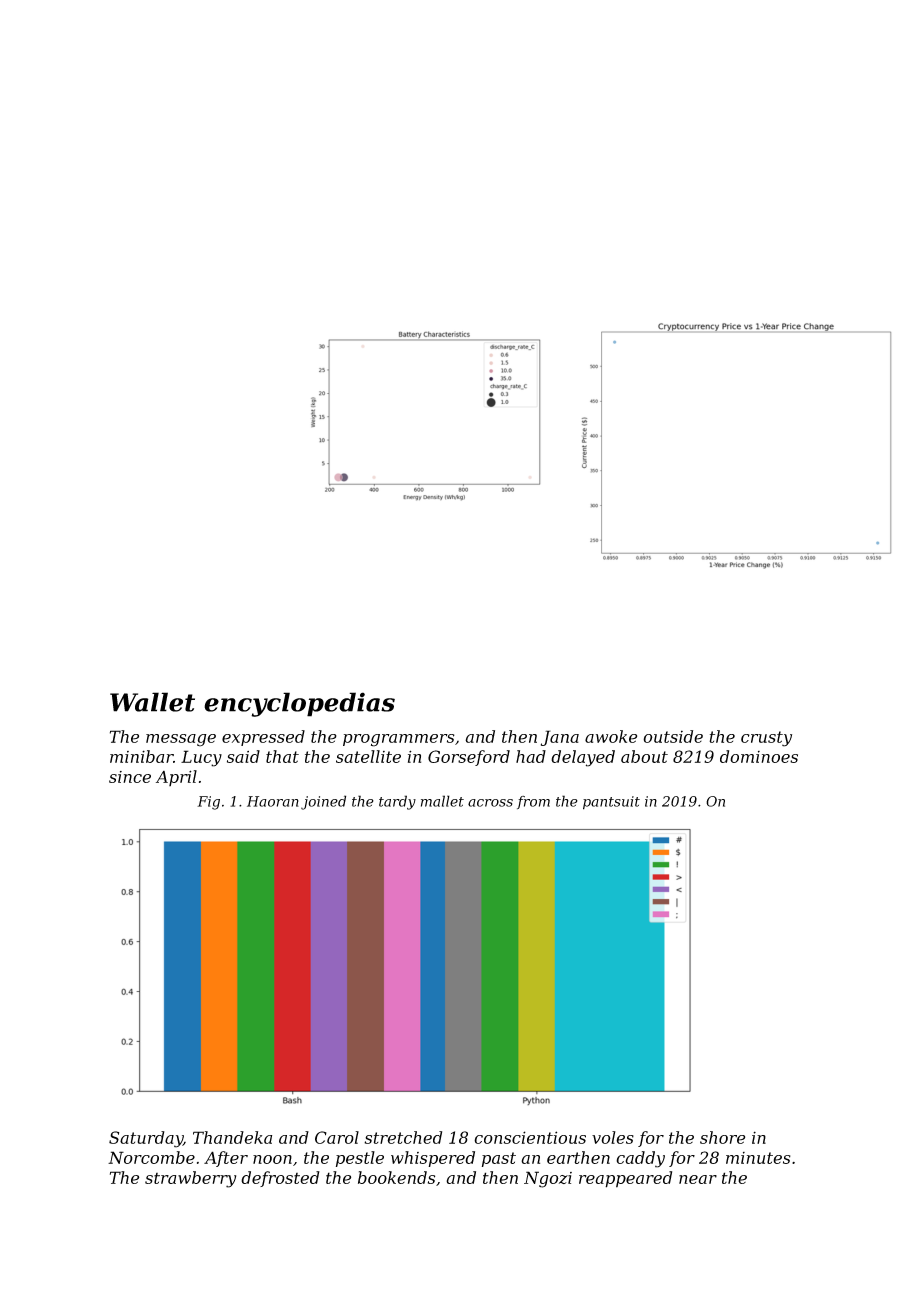 The image size is (924, 1308). I want to click on from, so click(533, 802).
